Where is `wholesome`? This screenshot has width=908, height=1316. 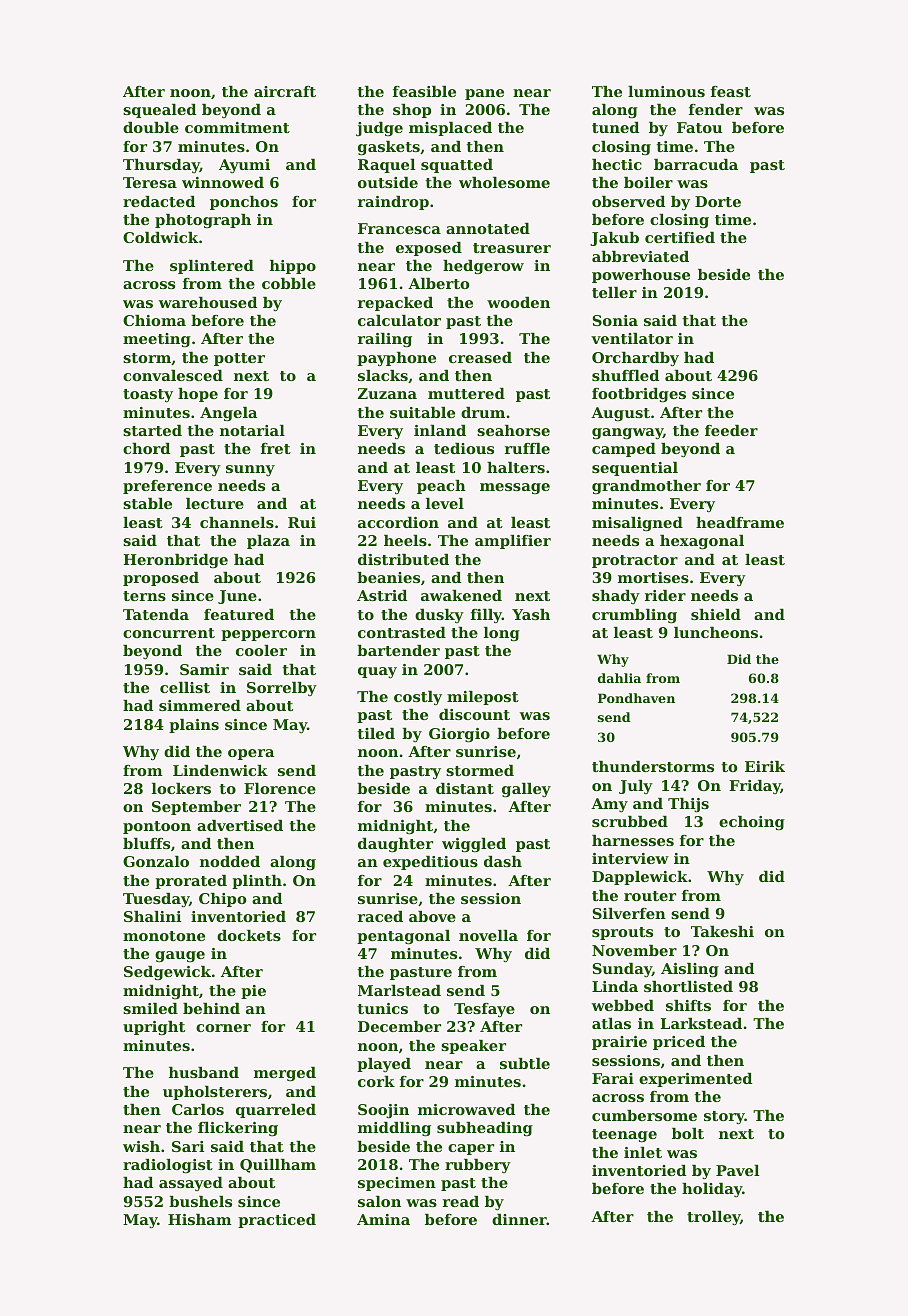
wholesome is located at coordinates (504, 182).
